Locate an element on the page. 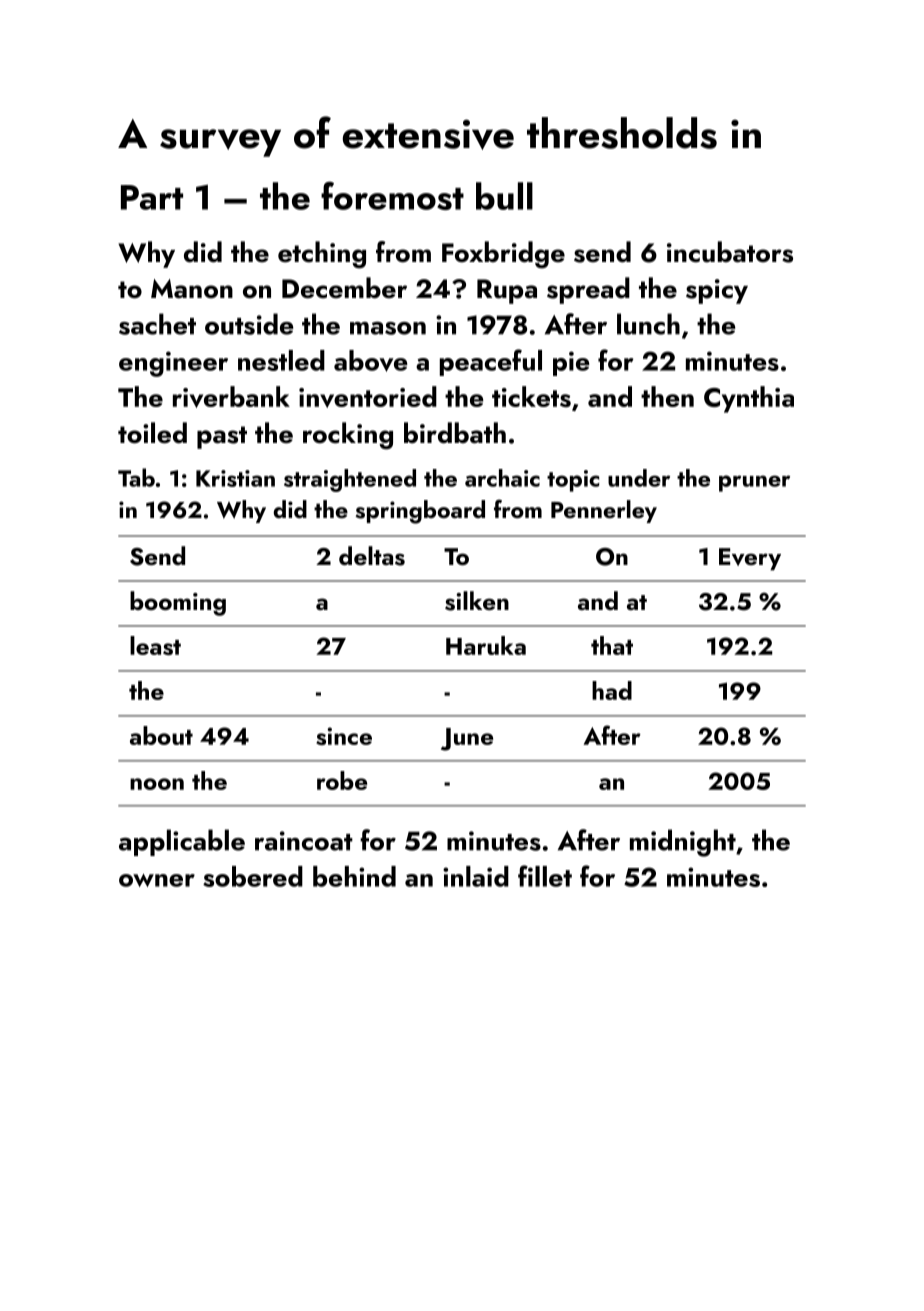  June is located at coordinates (467, 739).
